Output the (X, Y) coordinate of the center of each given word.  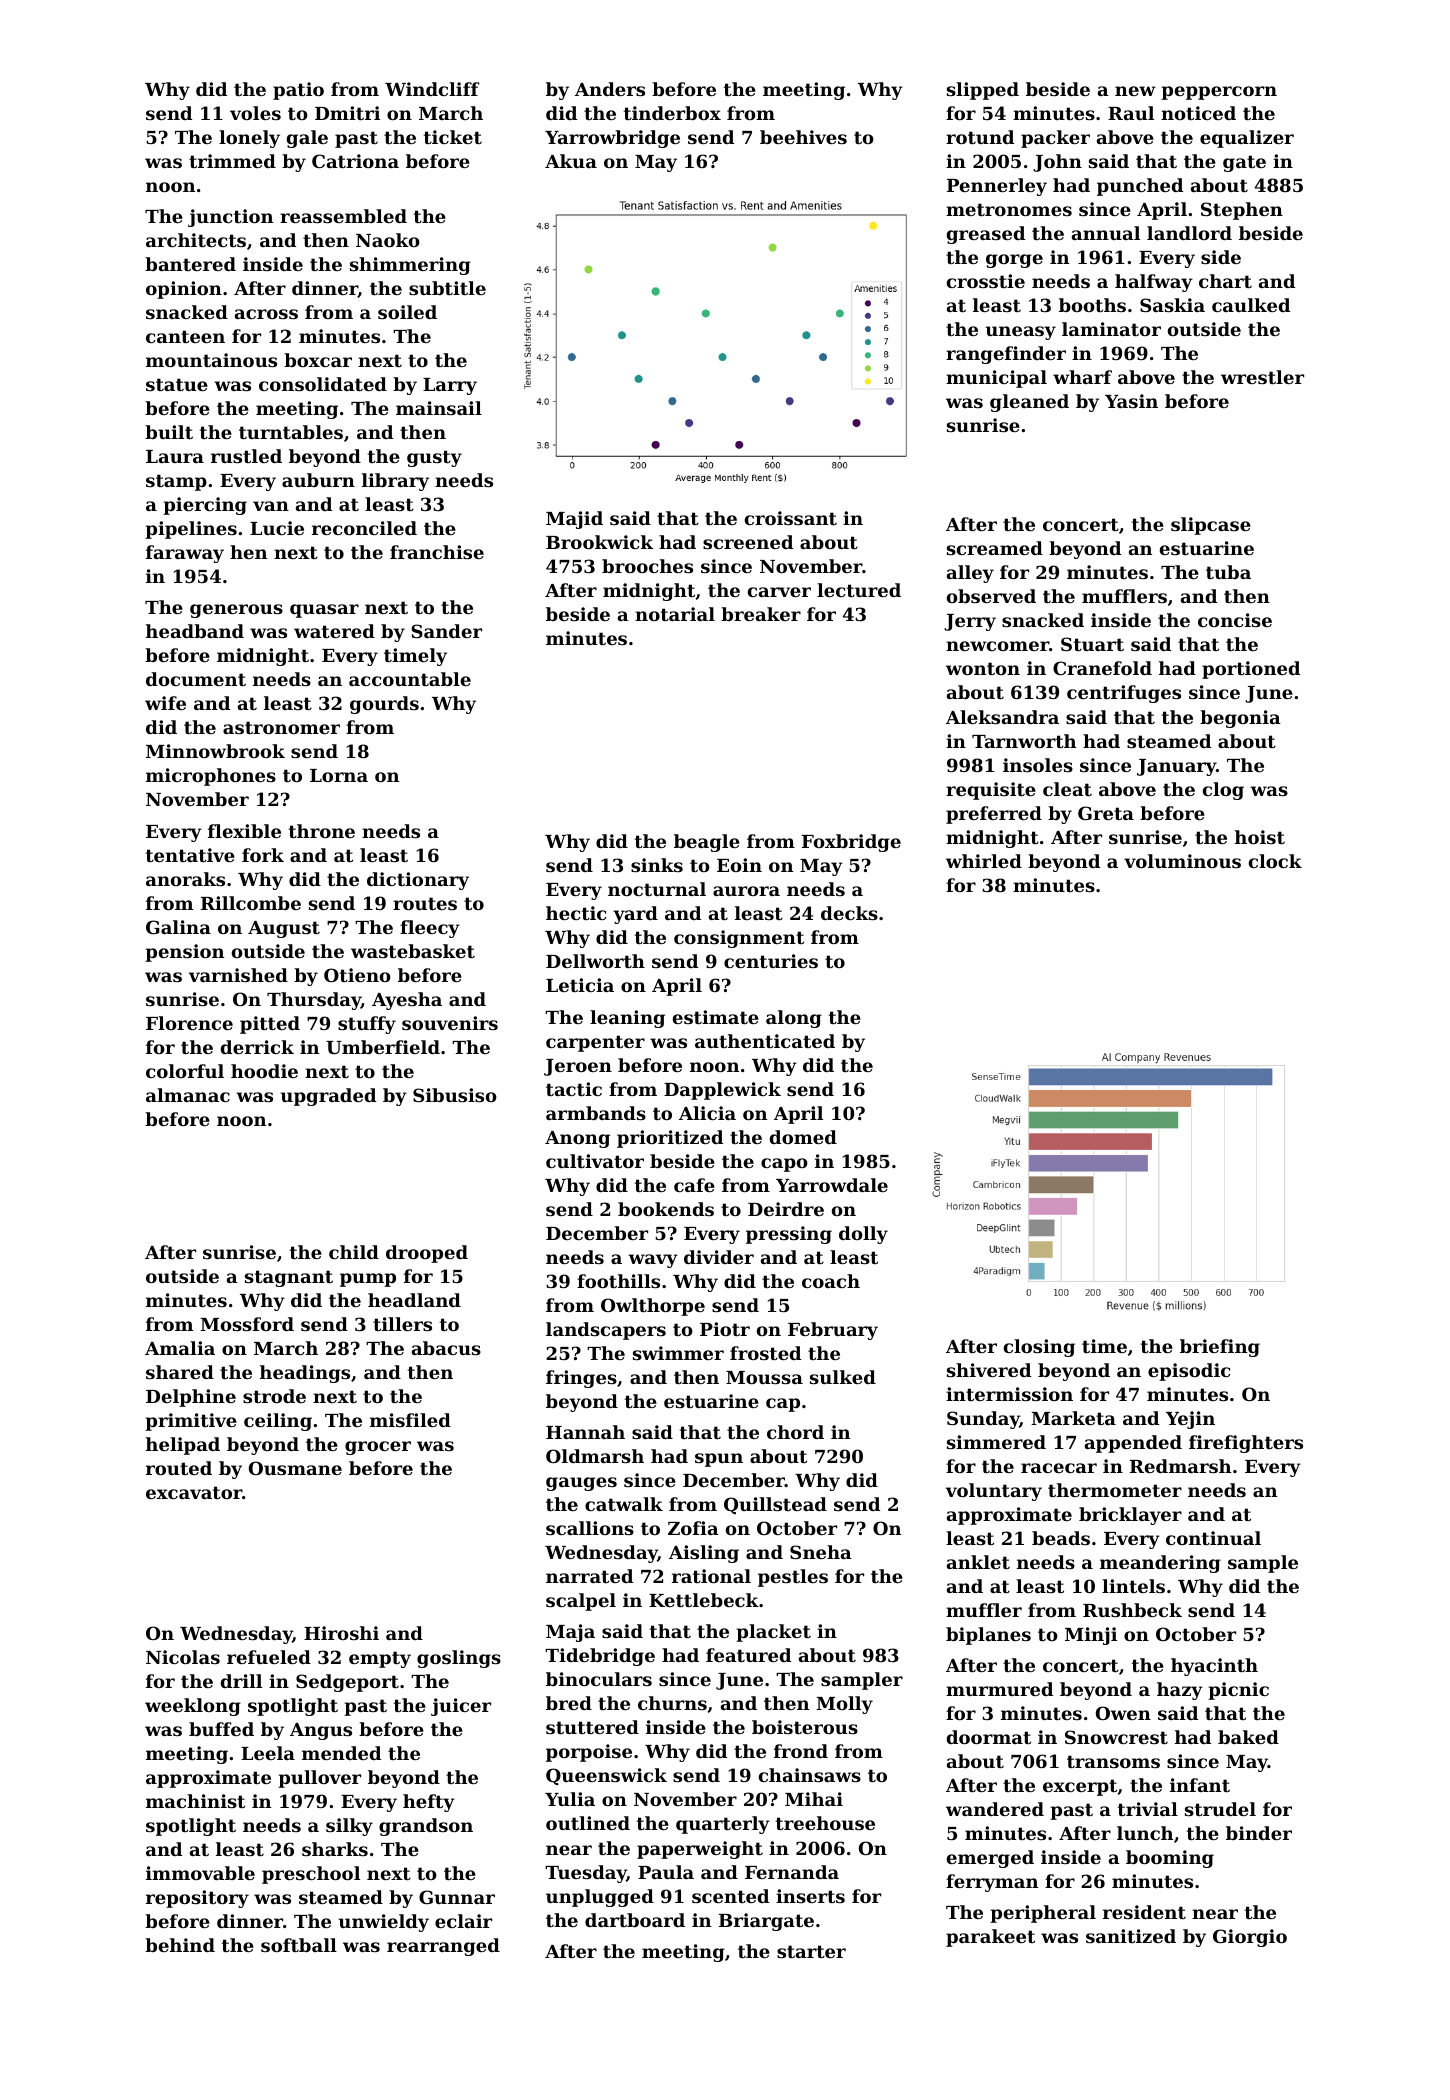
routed (179, 1468)
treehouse (825, 1823)
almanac (188, 1095)
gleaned (1029, 403)
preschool (311, 1875)
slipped (983, 91)
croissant (791, 518)
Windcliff (432, 89)
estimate (716, 1017)
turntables (291, 432)
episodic (1189, 1372)
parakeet (990, 1938)
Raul (1131, 113)
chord (795, 1432)
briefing (1220, 1348)
